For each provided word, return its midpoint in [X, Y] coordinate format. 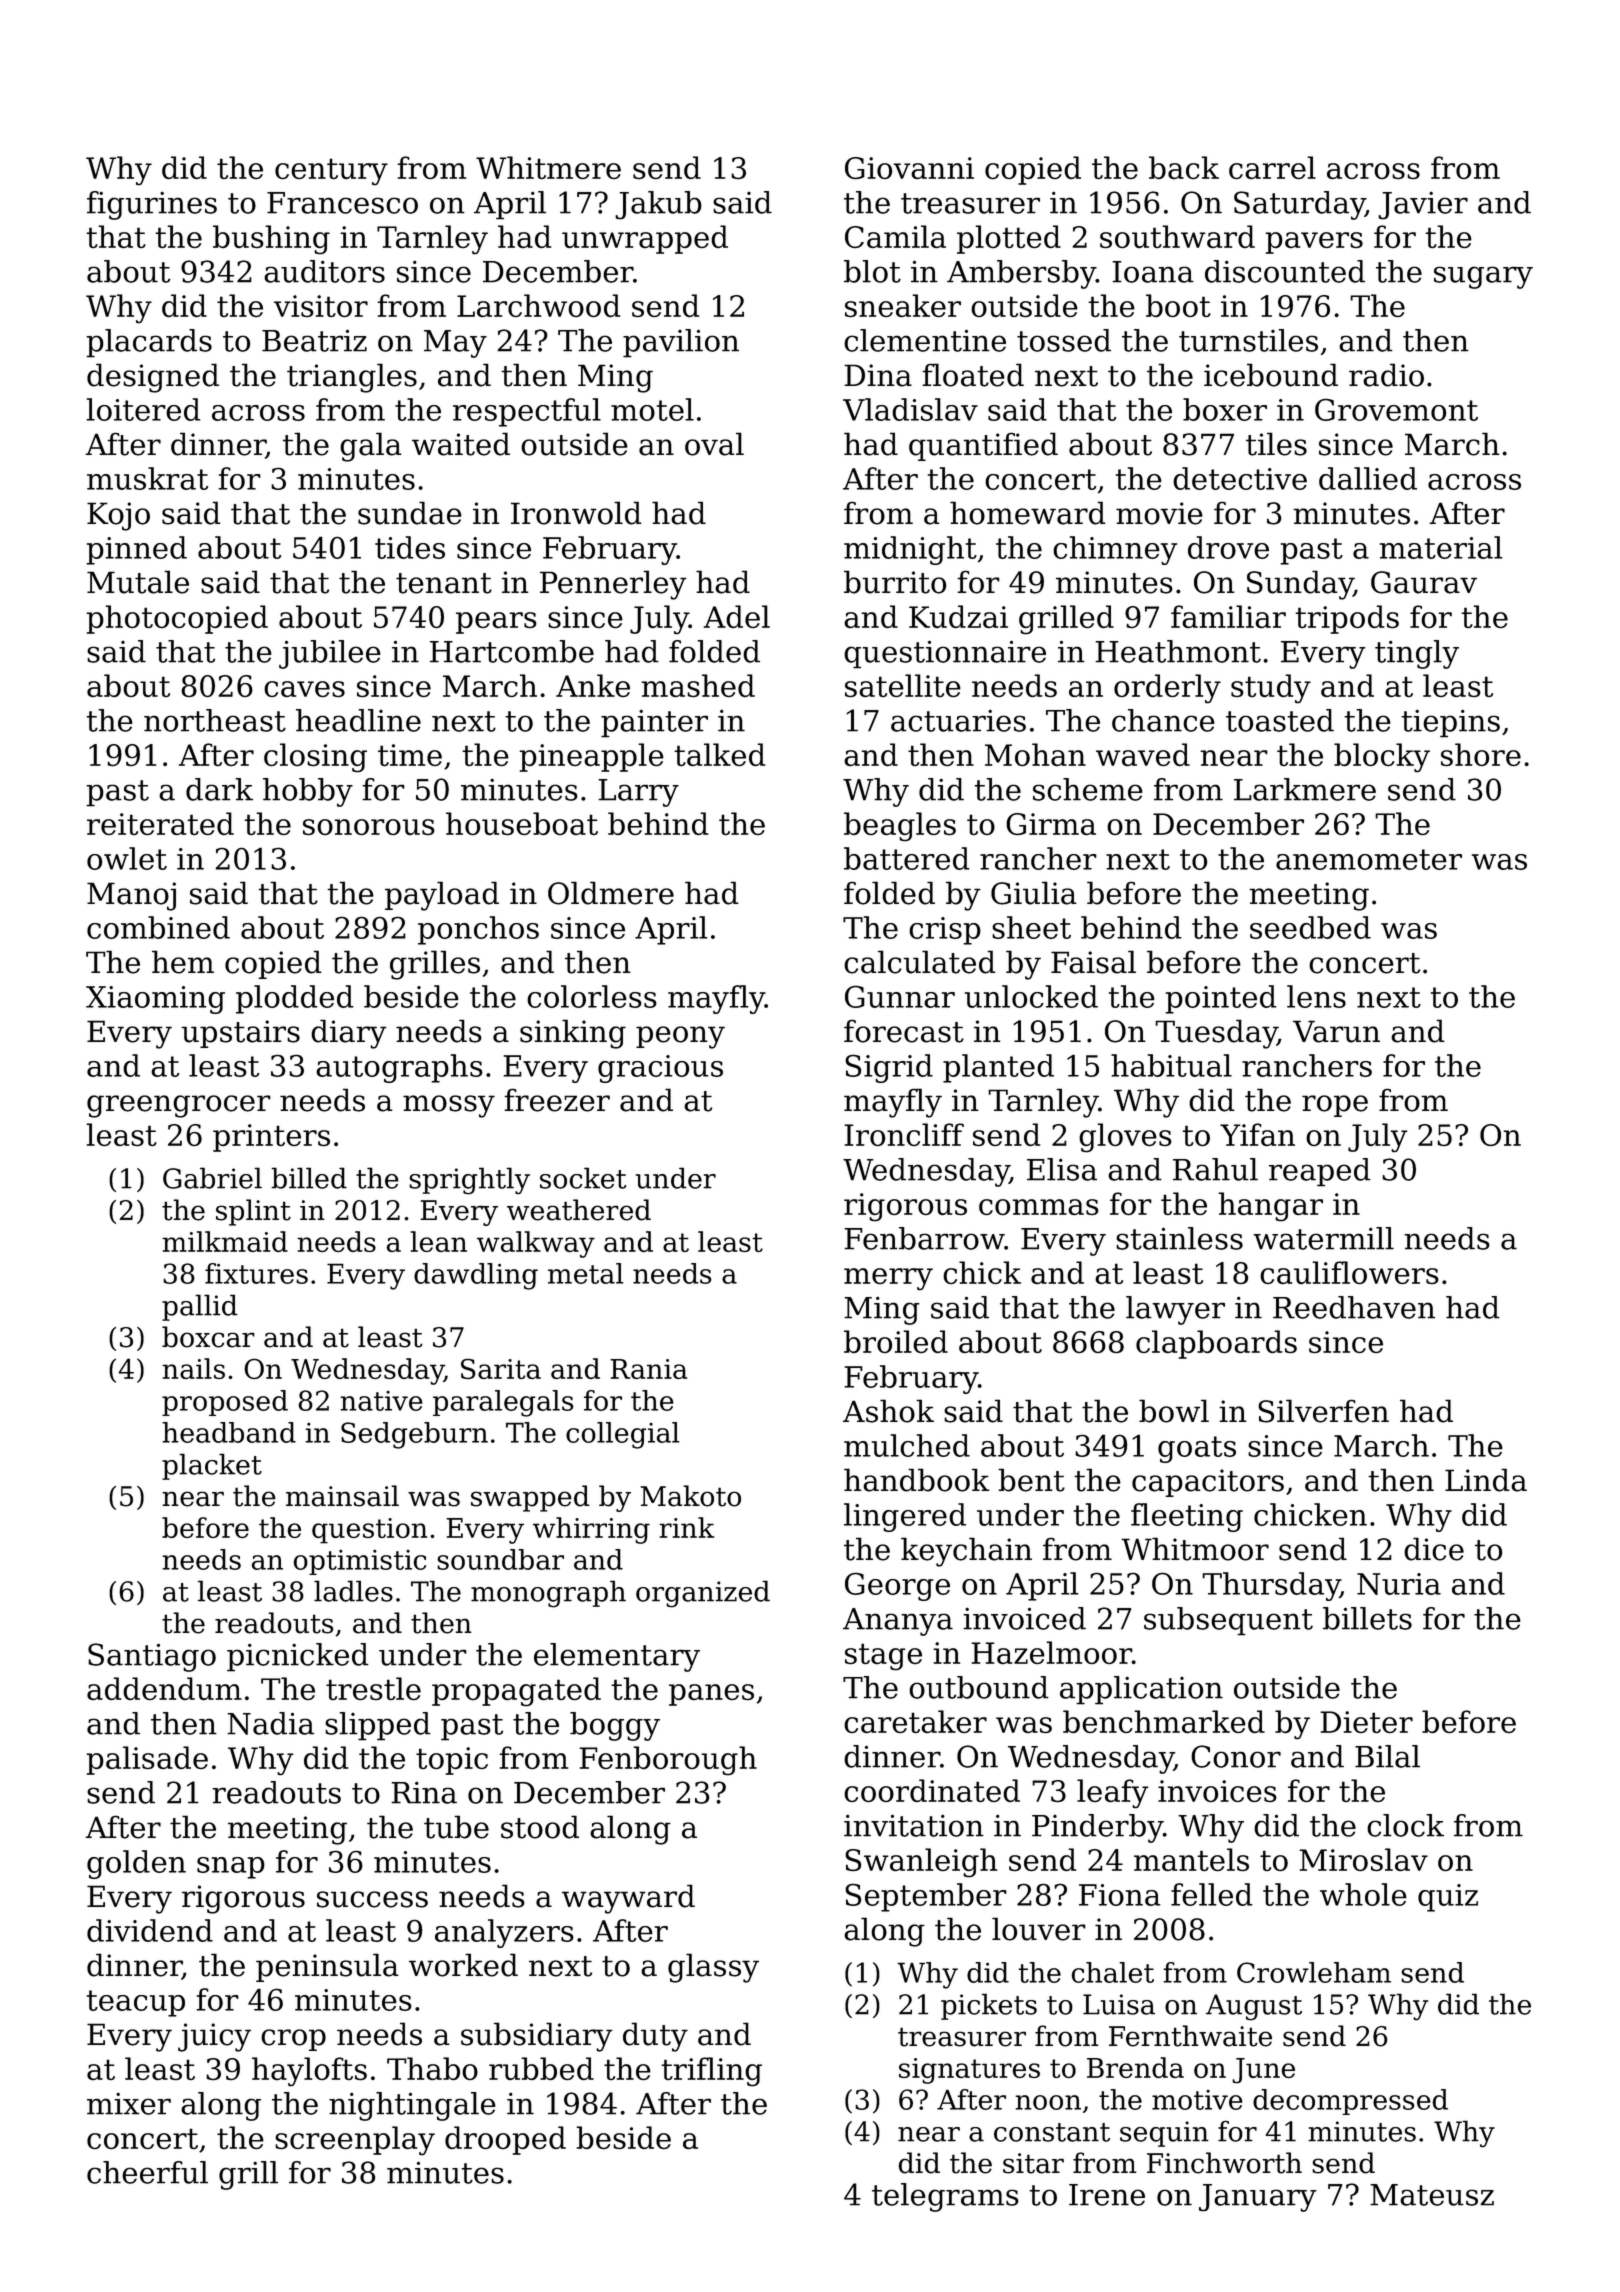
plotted [1009, 239]
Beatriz [314, 340]
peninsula [327, 1967]
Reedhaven [1354, 1307]
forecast [904, 1031]
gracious [660, 1069]
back [1184, 167]
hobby [308, 792]
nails [193, 1368]
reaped [1320, 1172]
